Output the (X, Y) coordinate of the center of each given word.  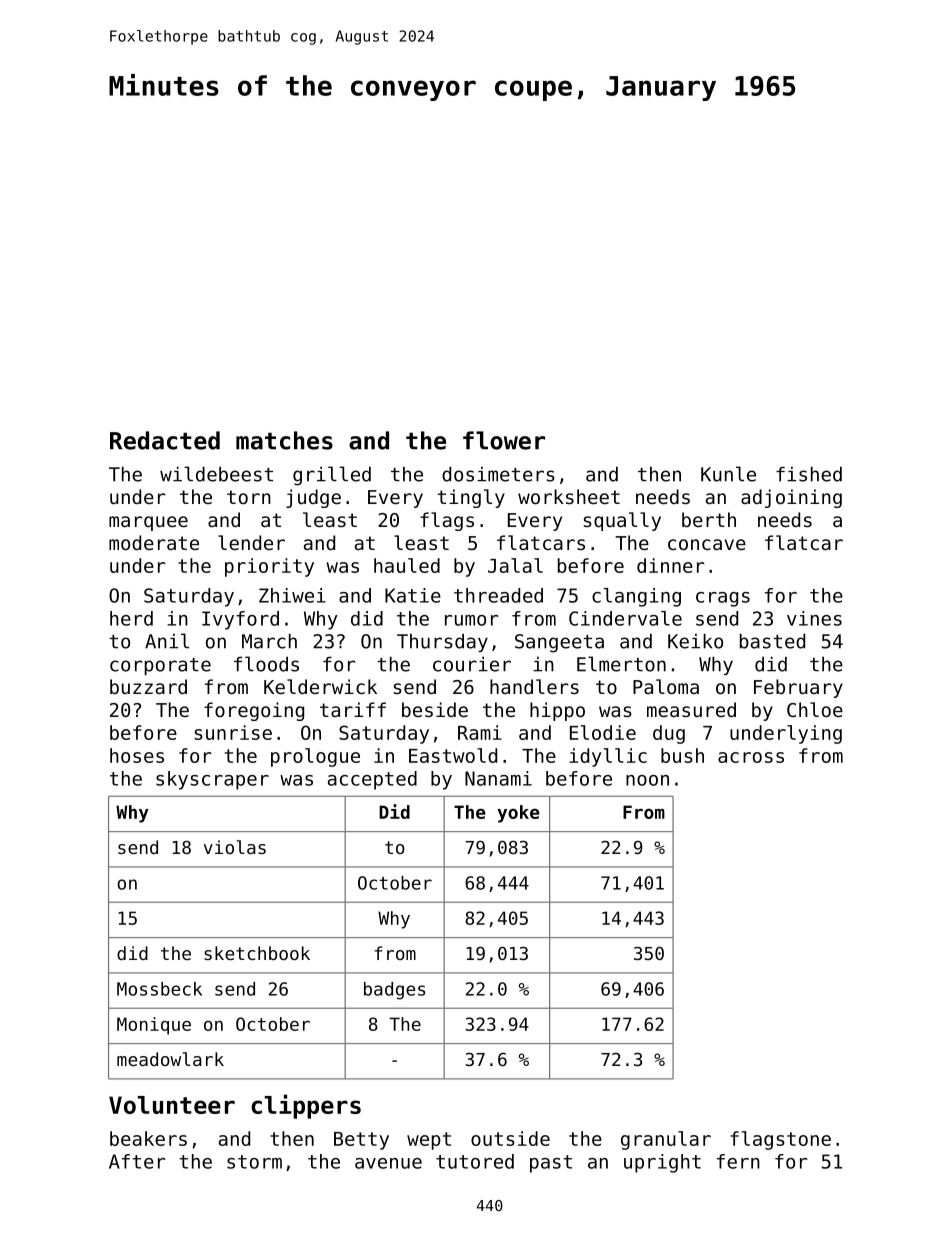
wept (429, 1141)
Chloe (815, 709)
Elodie (603, 732)
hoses (137, 755)
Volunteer (172, 1105)
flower (504, 440)
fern (738, 1161)
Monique (154, 1026)
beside (435, 709)
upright (662, 1163)
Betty (361, 1141)
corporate (160, 666)
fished (809, 474)
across (751, 757)
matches (284, 440)
